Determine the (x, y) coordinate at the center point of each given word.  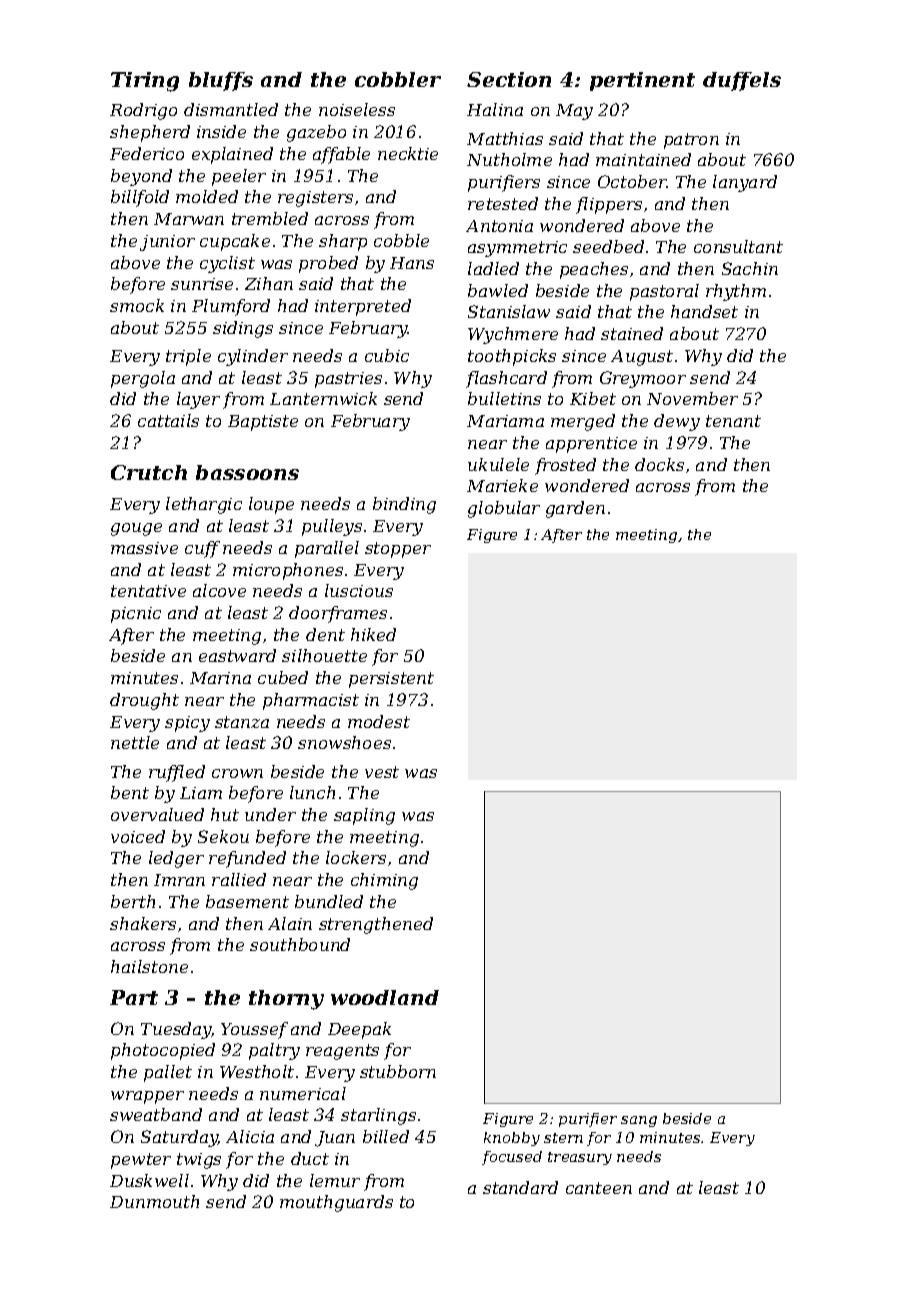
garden (575, 509)
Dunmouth (154, 1201)
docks (659, 464)
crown (237, 773)
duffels (742, 81)
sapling (364, 816)
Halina (495, 109)
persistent (391, 680)
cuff (202, 549)
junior (167, 243)
